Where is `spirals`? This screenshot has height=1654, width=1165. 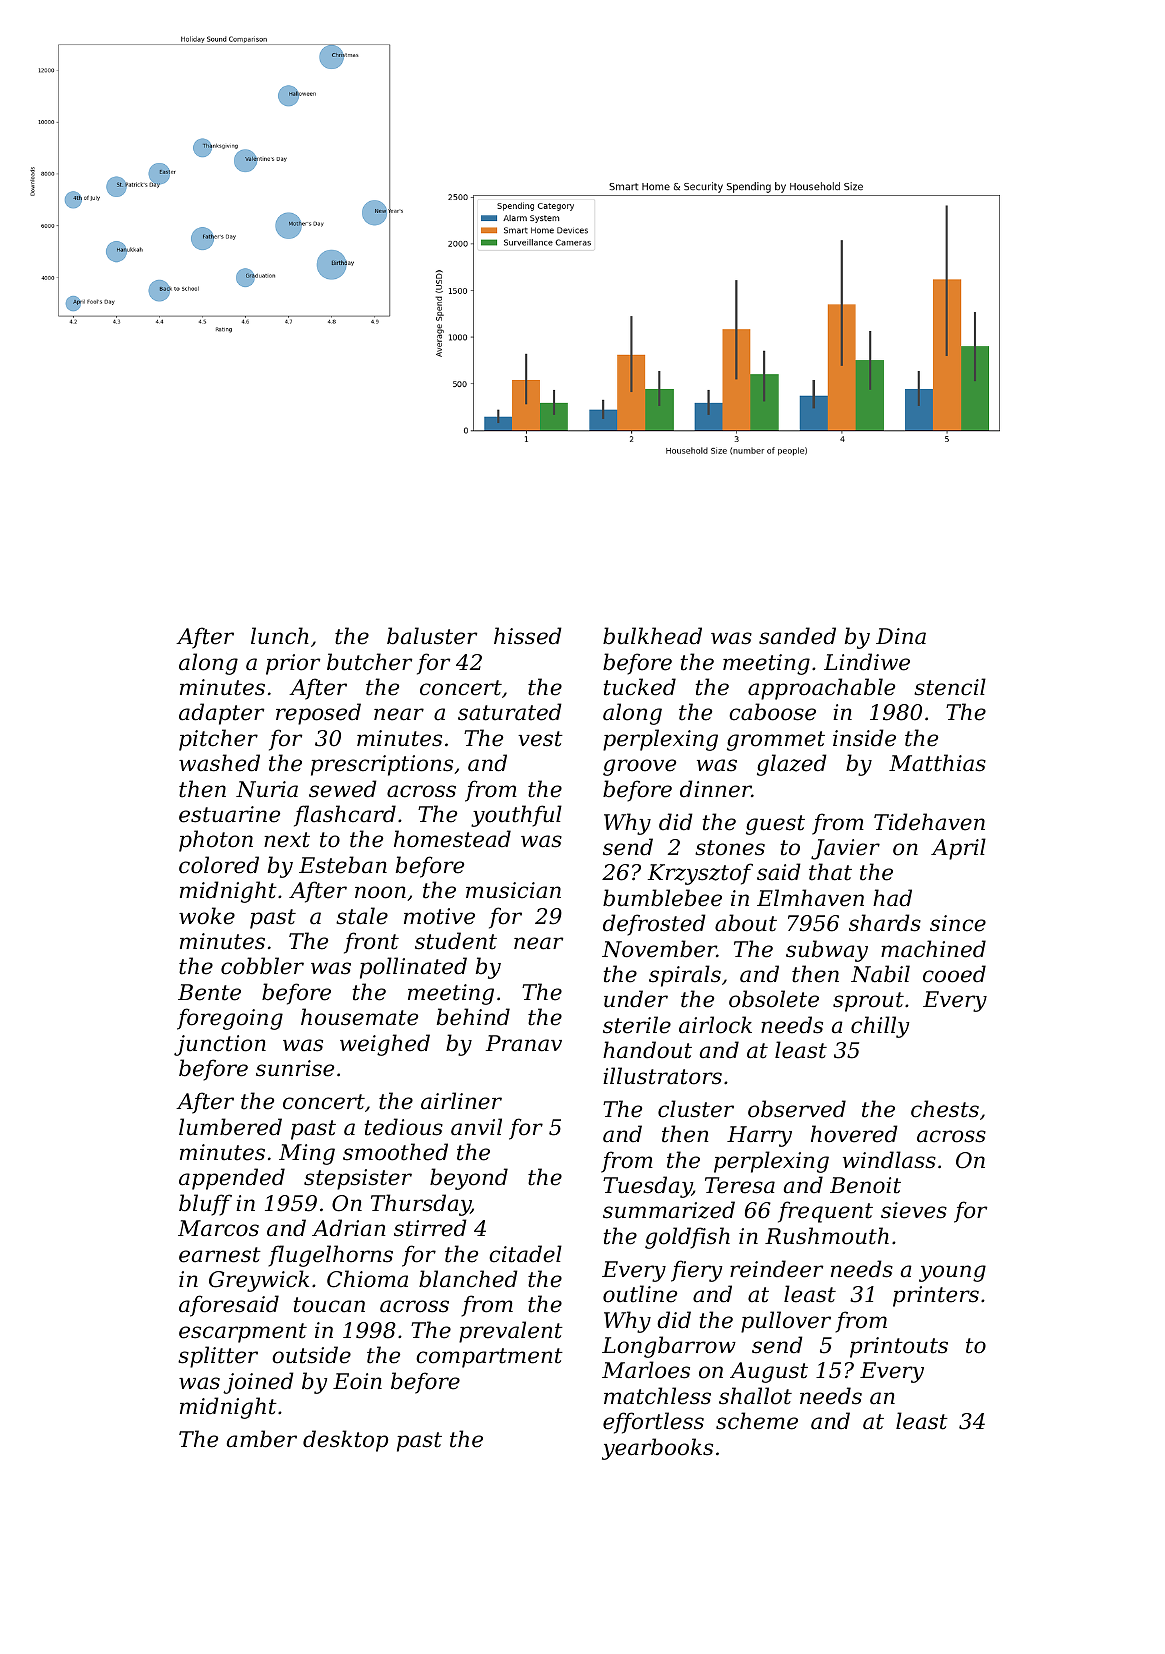 spirals is located at coordinates (685, 976).
